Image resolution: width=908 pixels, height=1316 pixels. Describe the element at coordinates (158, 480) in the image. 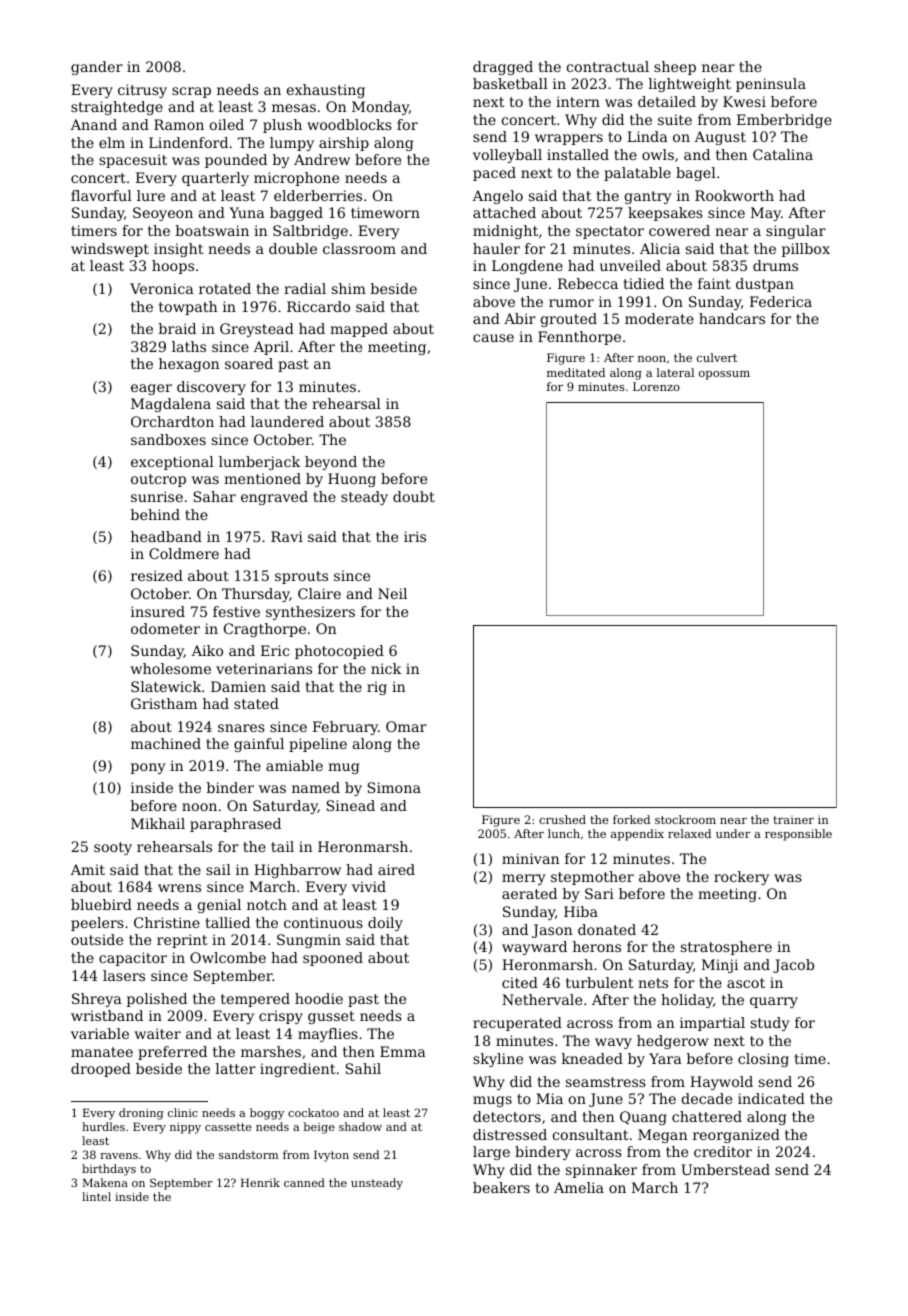

I see `outcrop` at that location.
